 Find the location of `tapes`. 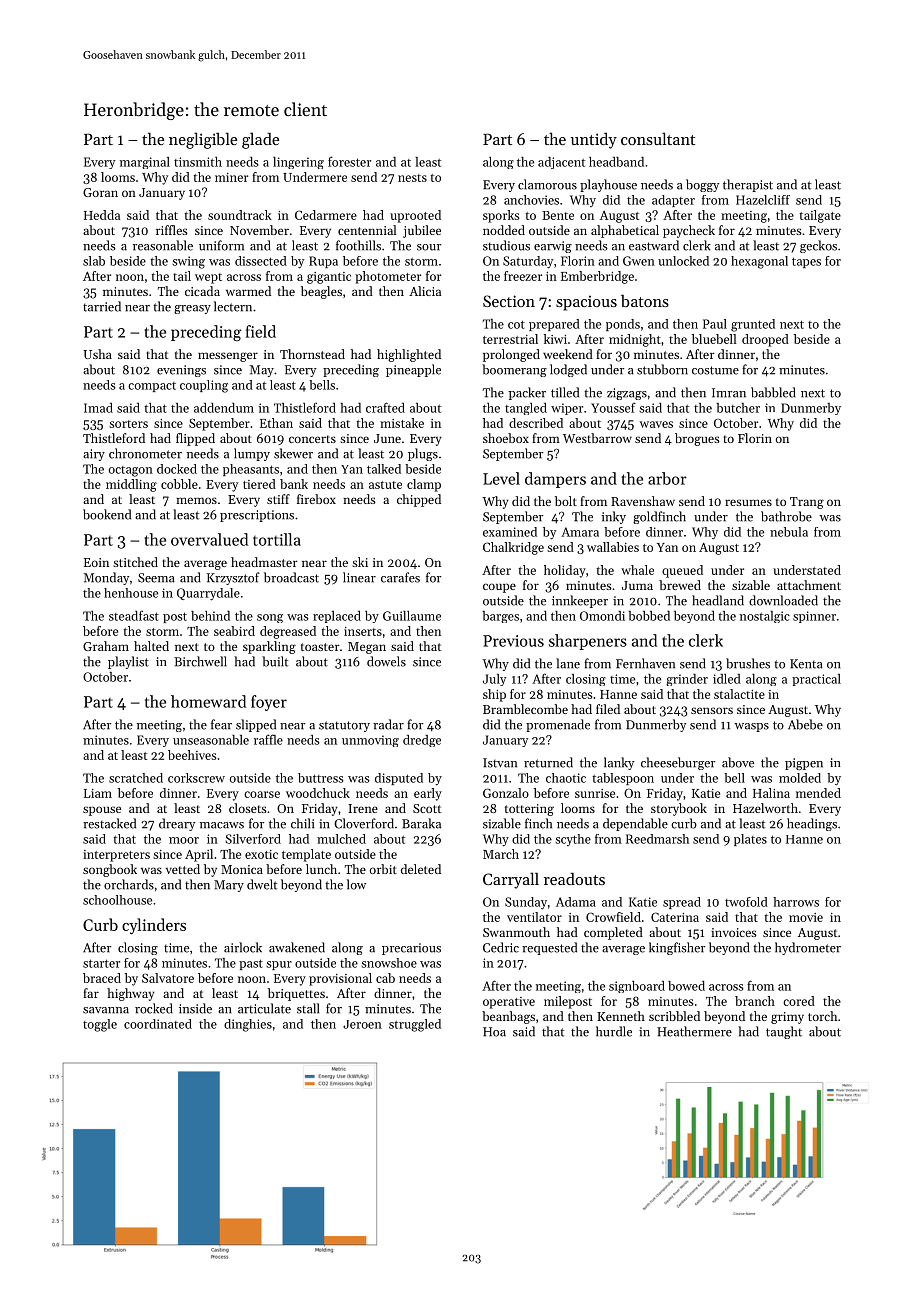

tapes is located at coordinates (806, 262).
